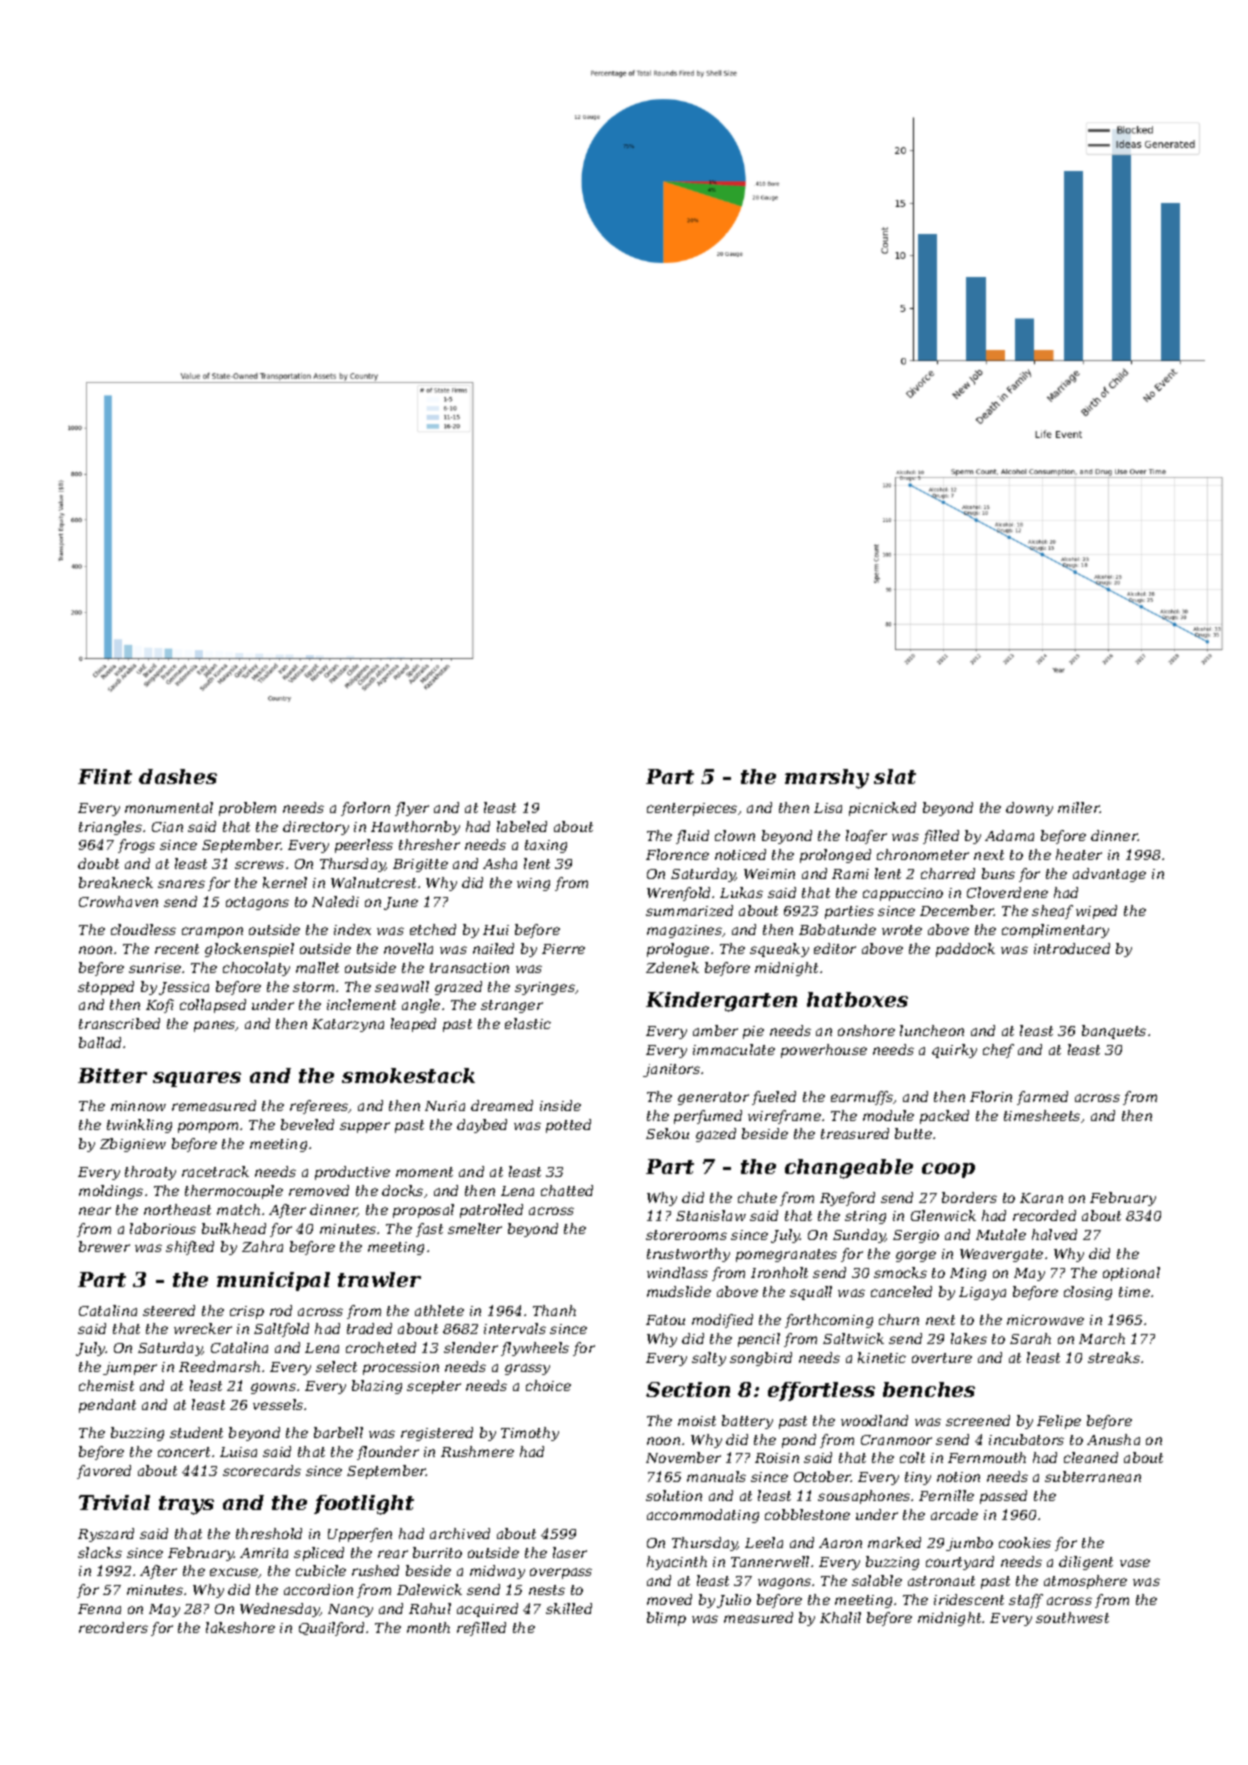  I want to click on marshy, so click(827, 779).
